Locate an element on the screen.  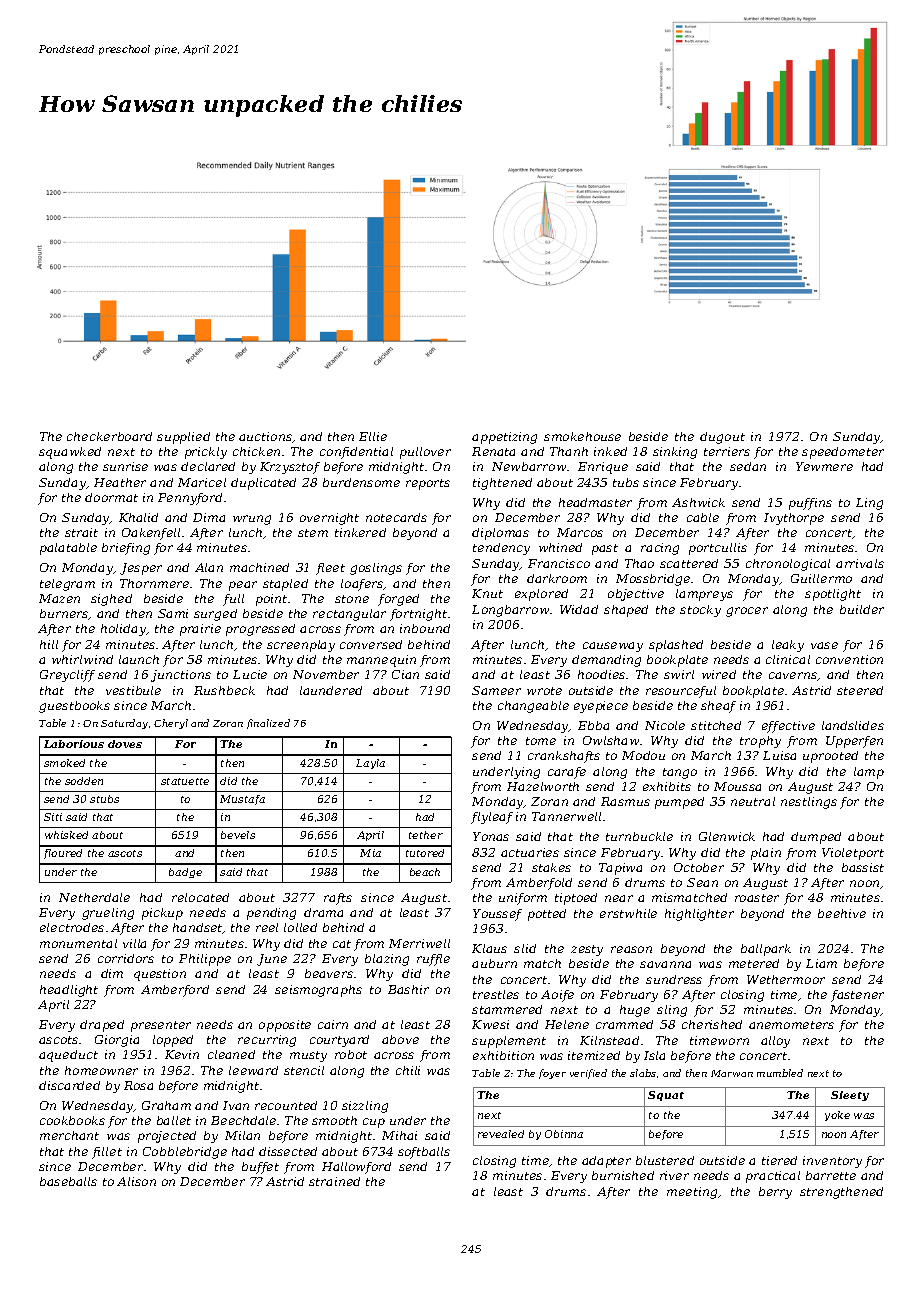
fortnight is located at coordinates (418, 615).
